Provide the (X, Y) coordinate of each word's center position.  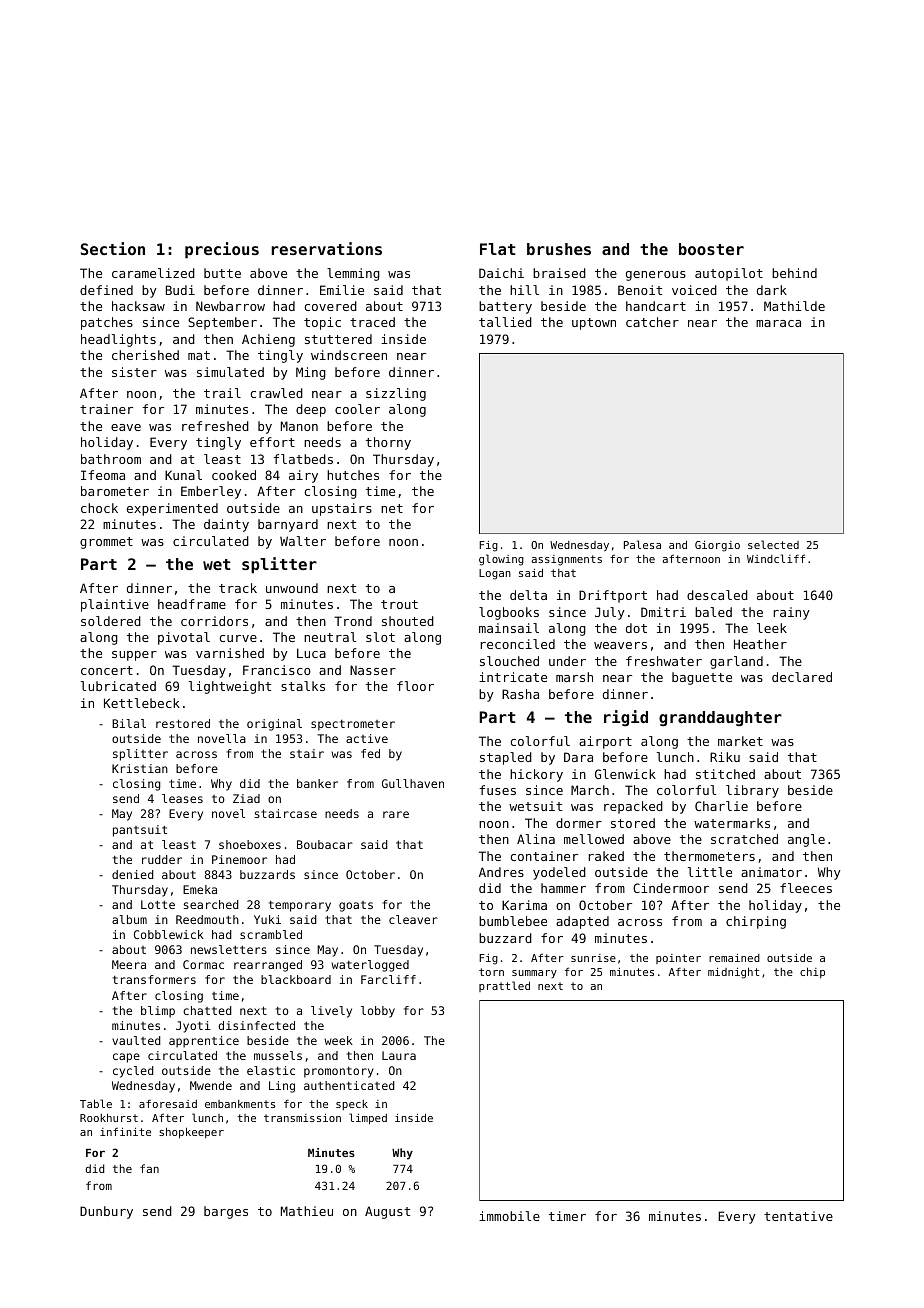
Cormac (203, 964)
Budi (180, 290)
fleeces (806, 888)
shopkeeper (191, 1133)
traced (372, 322)
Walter (303, 541)
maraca (778, 323)
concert (107, 670)
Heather (760, 644)
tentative (798, 1216)
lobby (378, 1012)
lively (331, 1012)
